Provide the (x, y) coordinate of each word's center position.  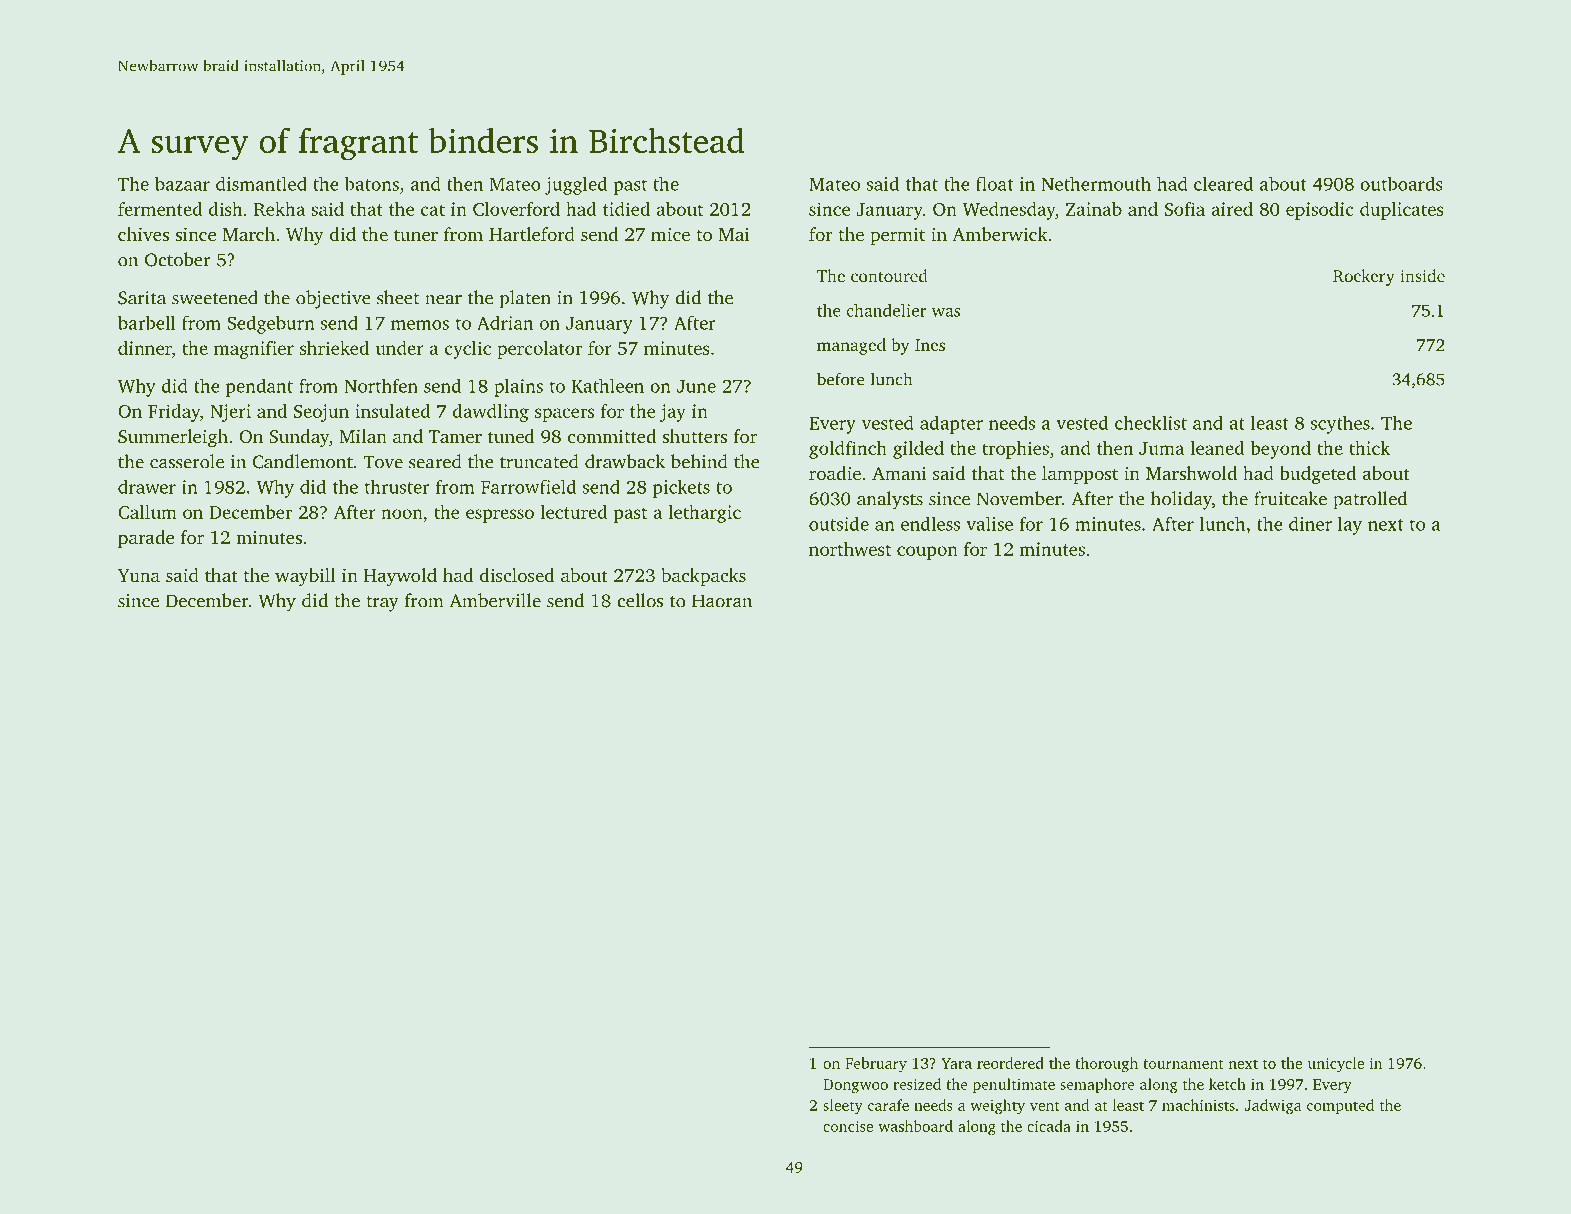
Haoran (722, 601)
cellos (640, 600)
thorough (1106, 1065)
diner (1310, 523)
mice (670, 234)
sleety (843, 1106)
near (443, 300)
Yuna (139, 575)
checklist (1151, 422)
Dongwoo (855, 1086)
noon (402, 514)
